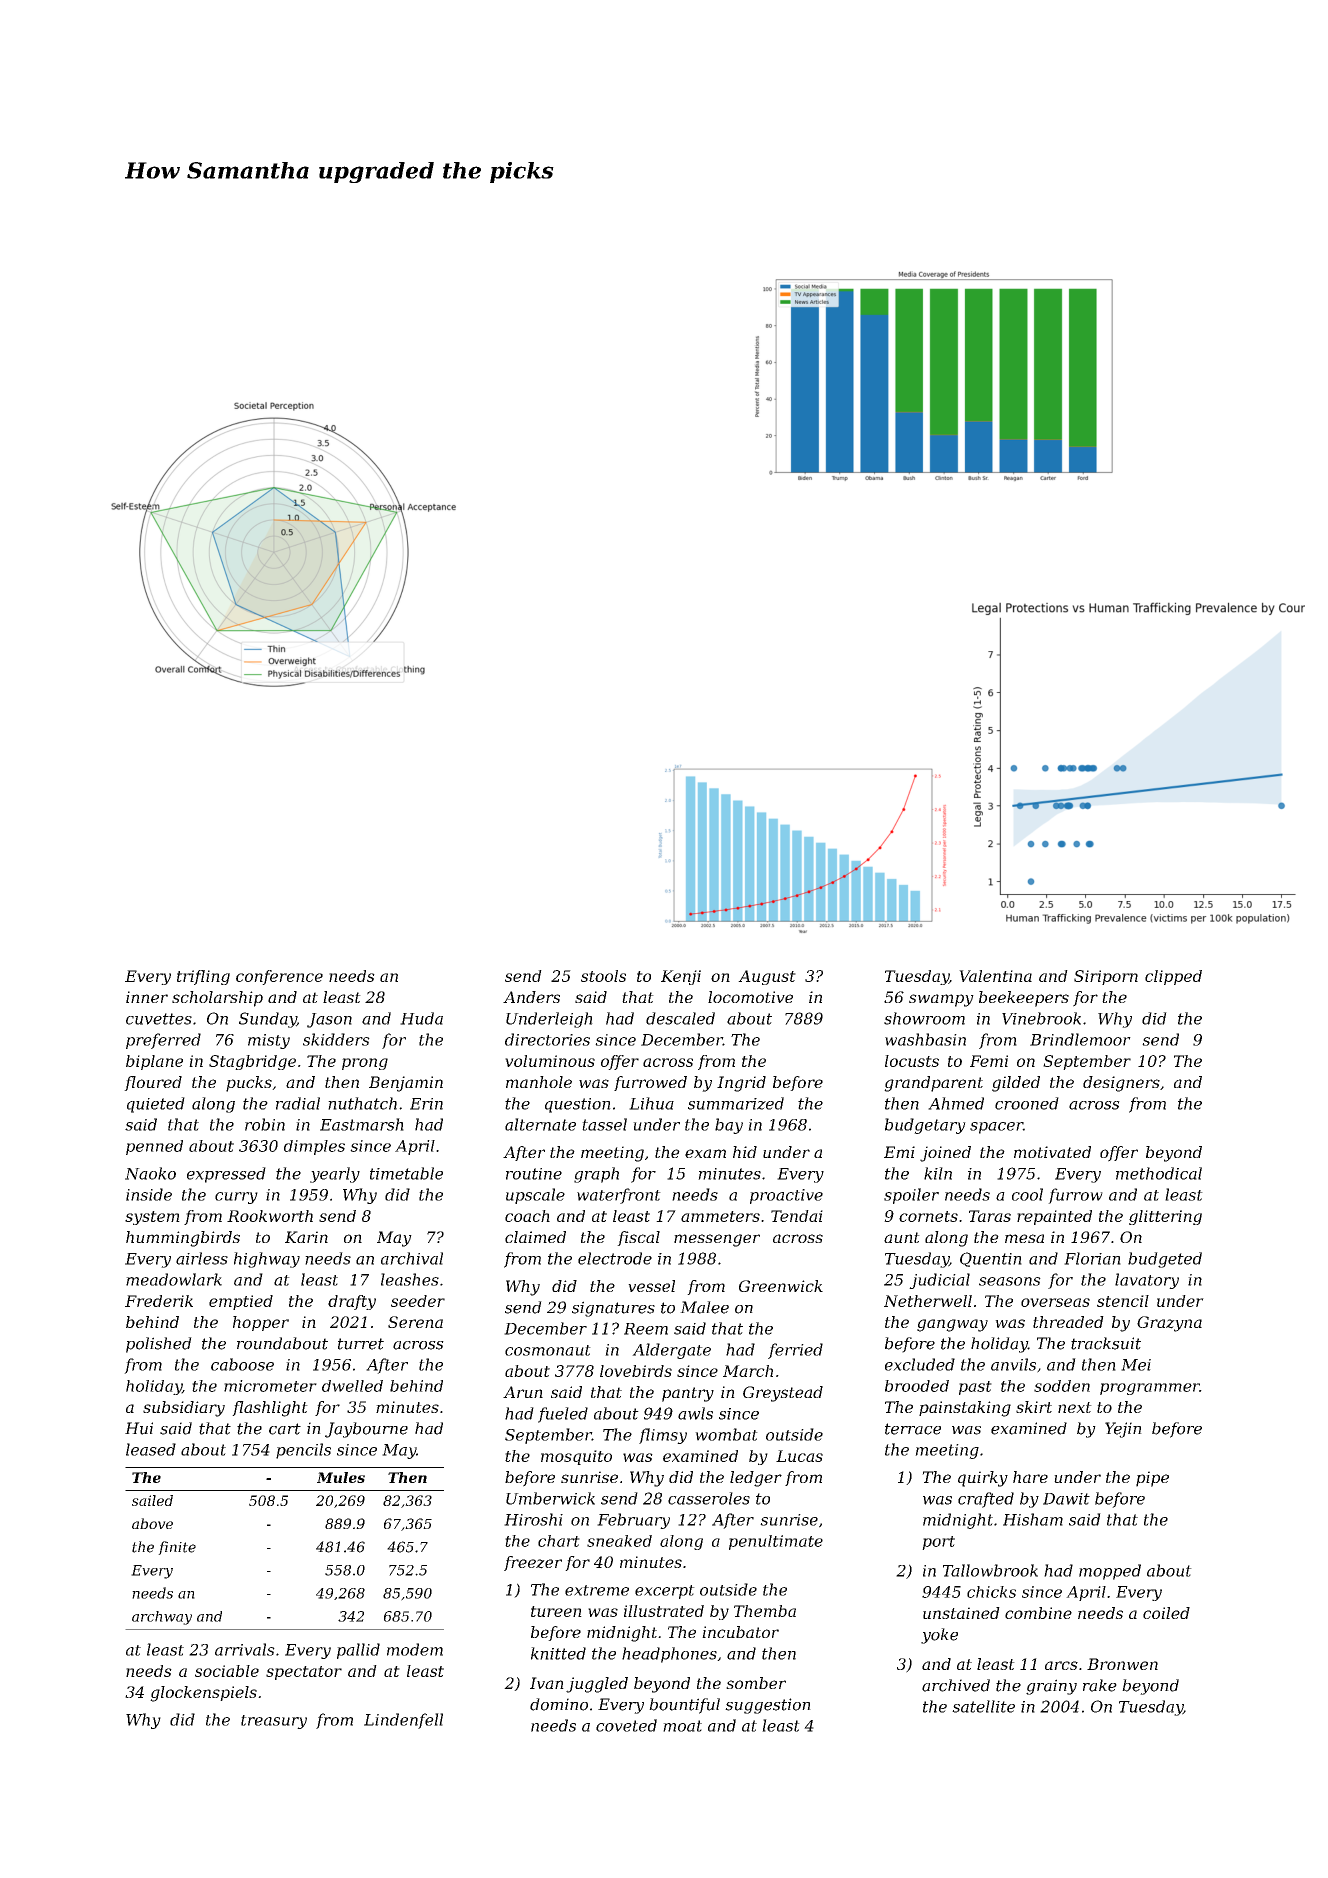  I want to click on Kenji, so click(681, 977).
